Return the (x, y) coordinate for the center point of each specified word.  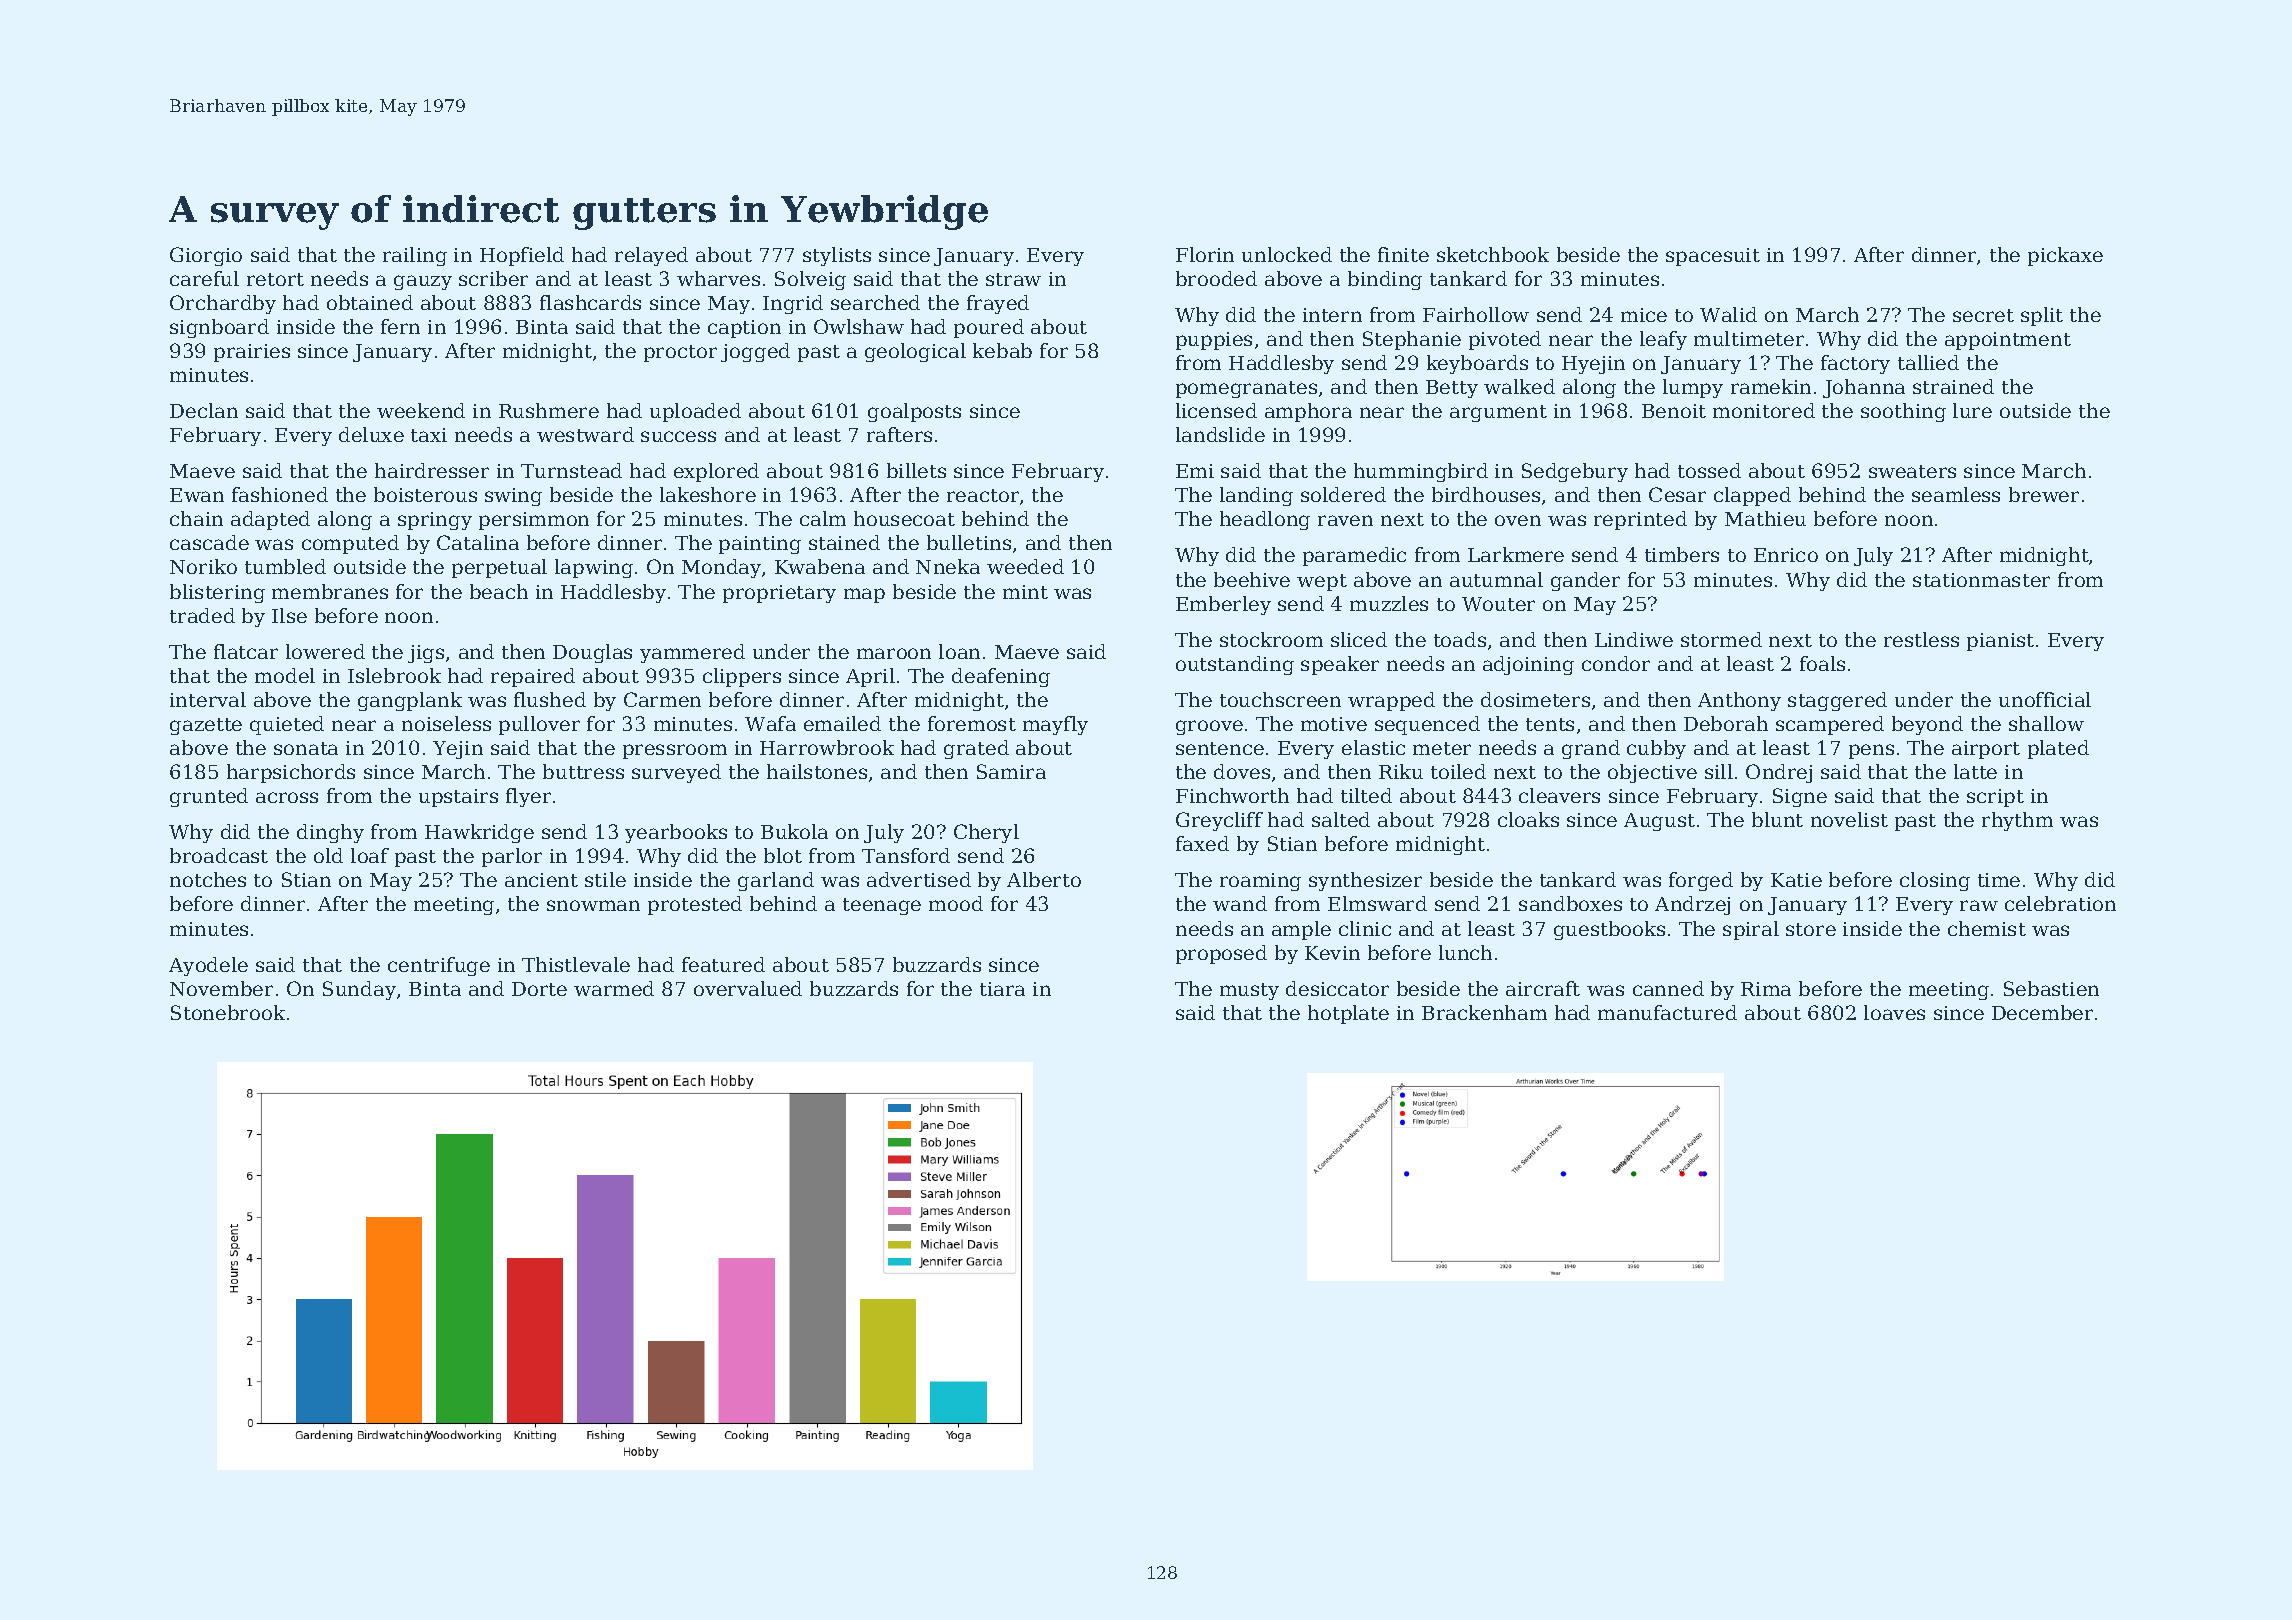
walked (1519, 386)
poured (989, 328)
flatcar (246, 651)
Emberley (1223, 605)
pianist (2000, 642)
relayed (651, 256)
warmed (614, 988)
